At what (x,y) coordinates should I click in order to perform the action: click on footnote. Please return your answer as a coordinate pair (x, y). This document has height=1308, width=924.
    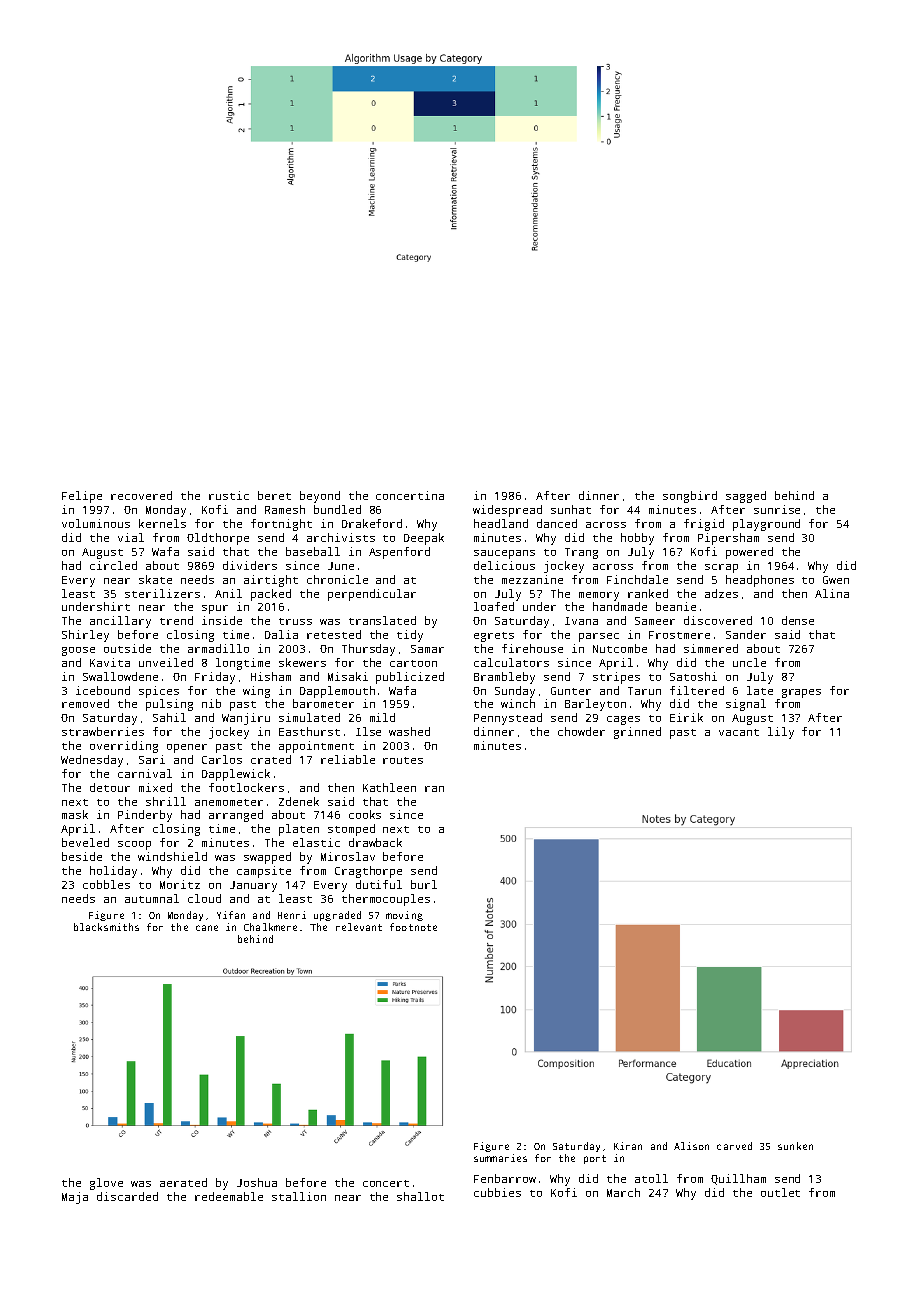
    Looking at the image, I should click on (413, 927).
